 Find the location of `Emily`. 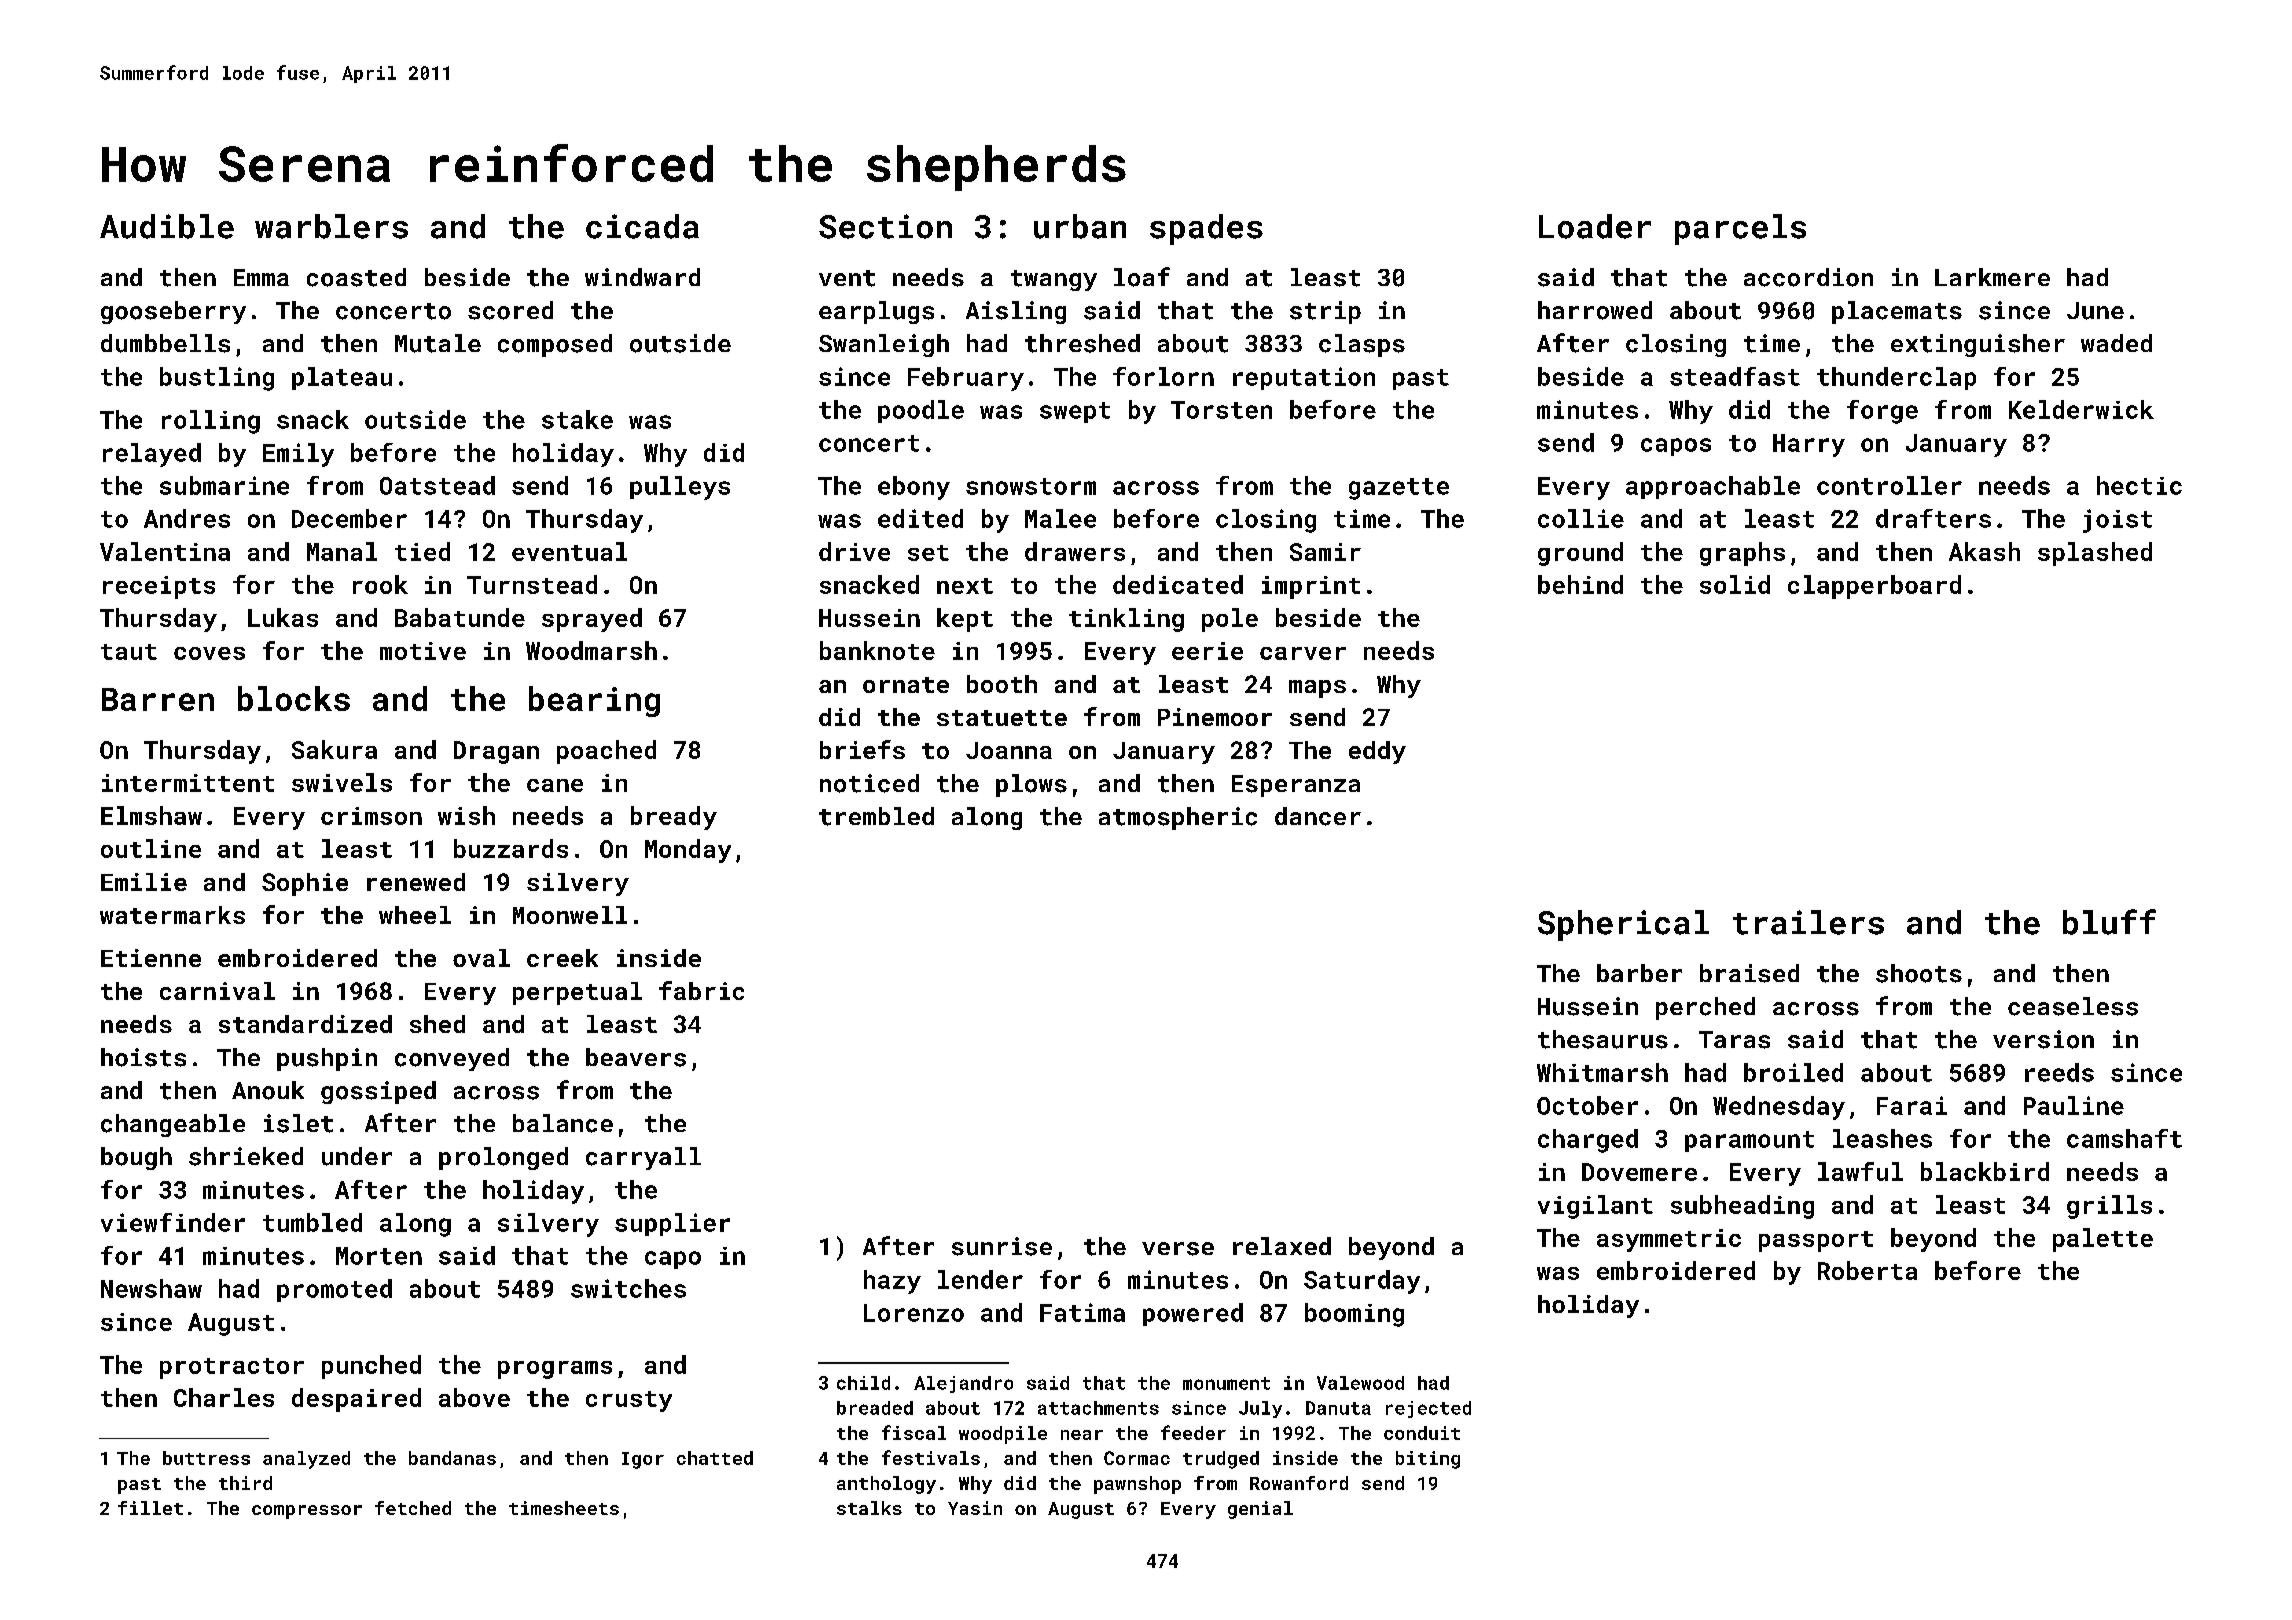

Emily is located at coordinates (298, 455).
